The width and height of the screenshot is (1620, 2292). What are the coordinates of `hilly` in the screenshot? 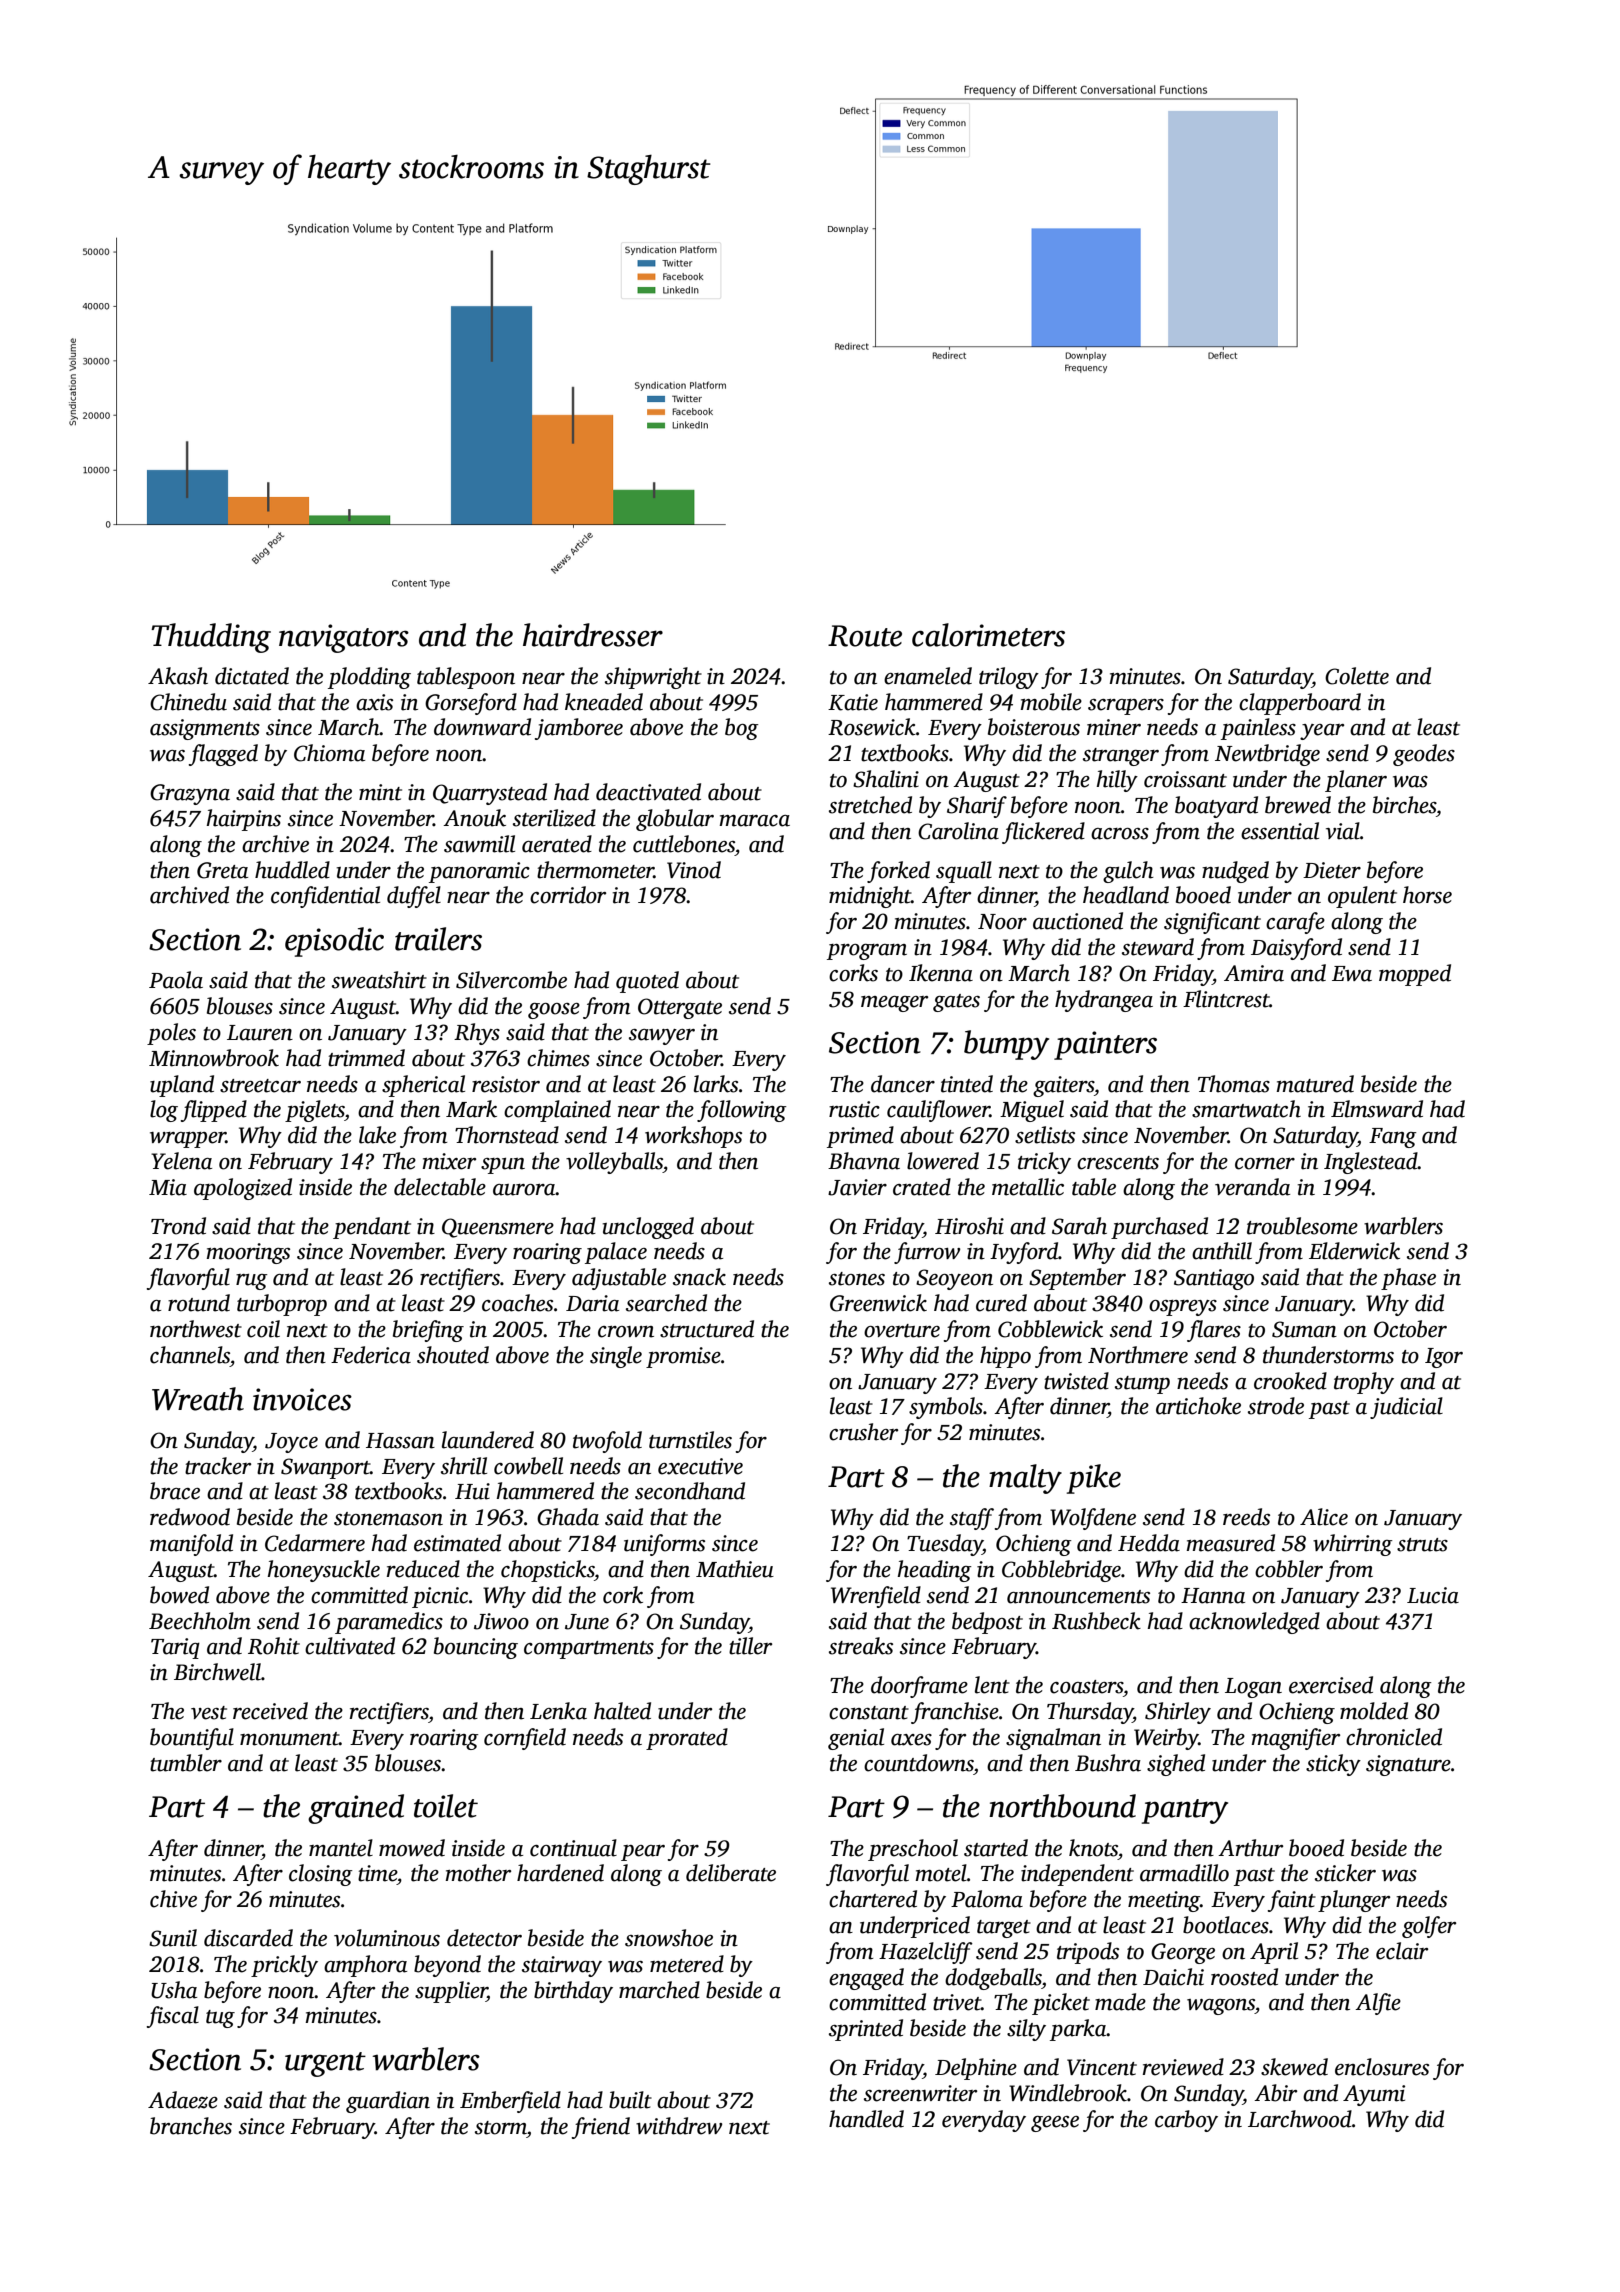 It's located at (1117, 781).
